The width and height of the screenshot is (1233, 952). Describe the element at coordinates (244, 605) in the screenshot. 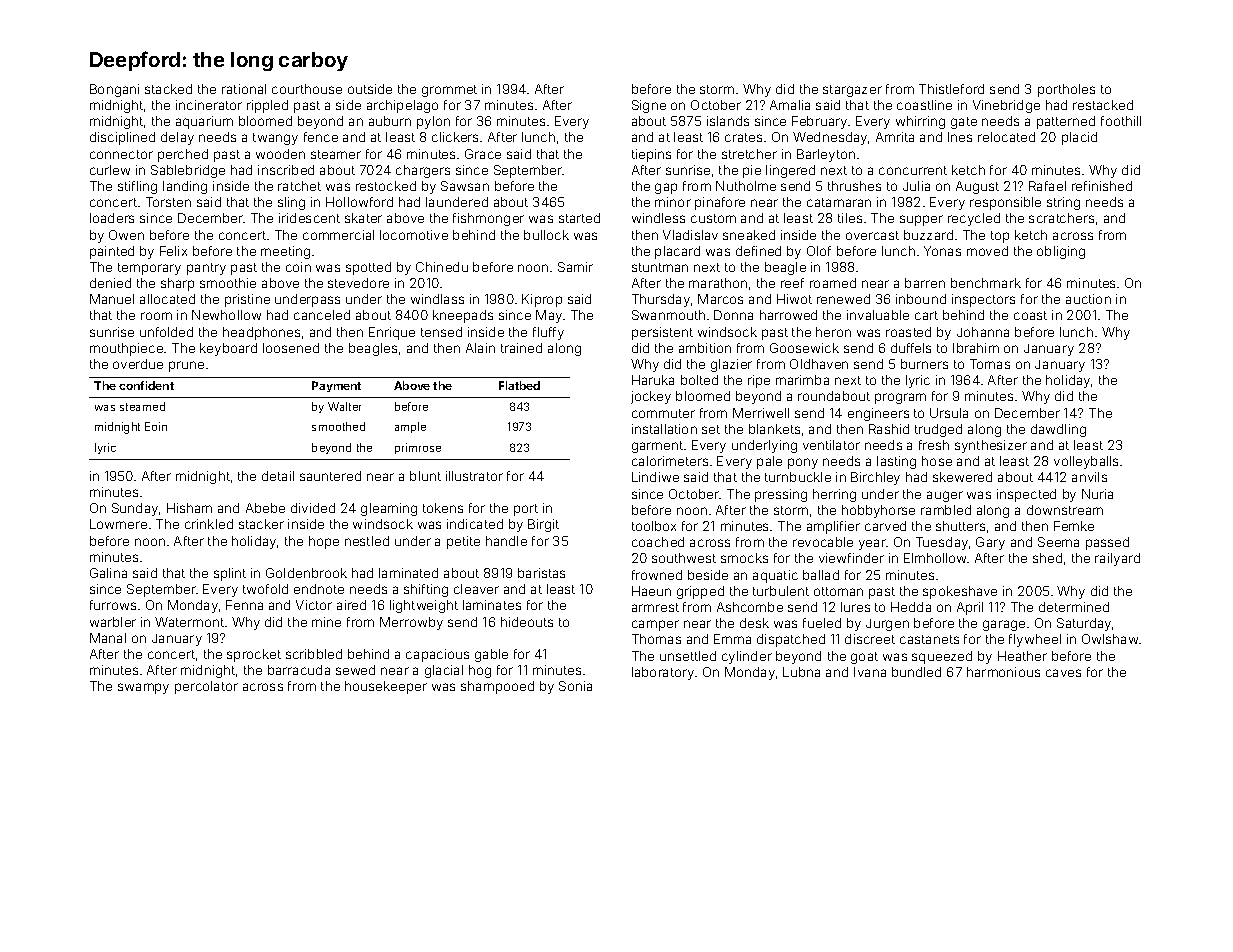

I see `Fenna` at that location.
